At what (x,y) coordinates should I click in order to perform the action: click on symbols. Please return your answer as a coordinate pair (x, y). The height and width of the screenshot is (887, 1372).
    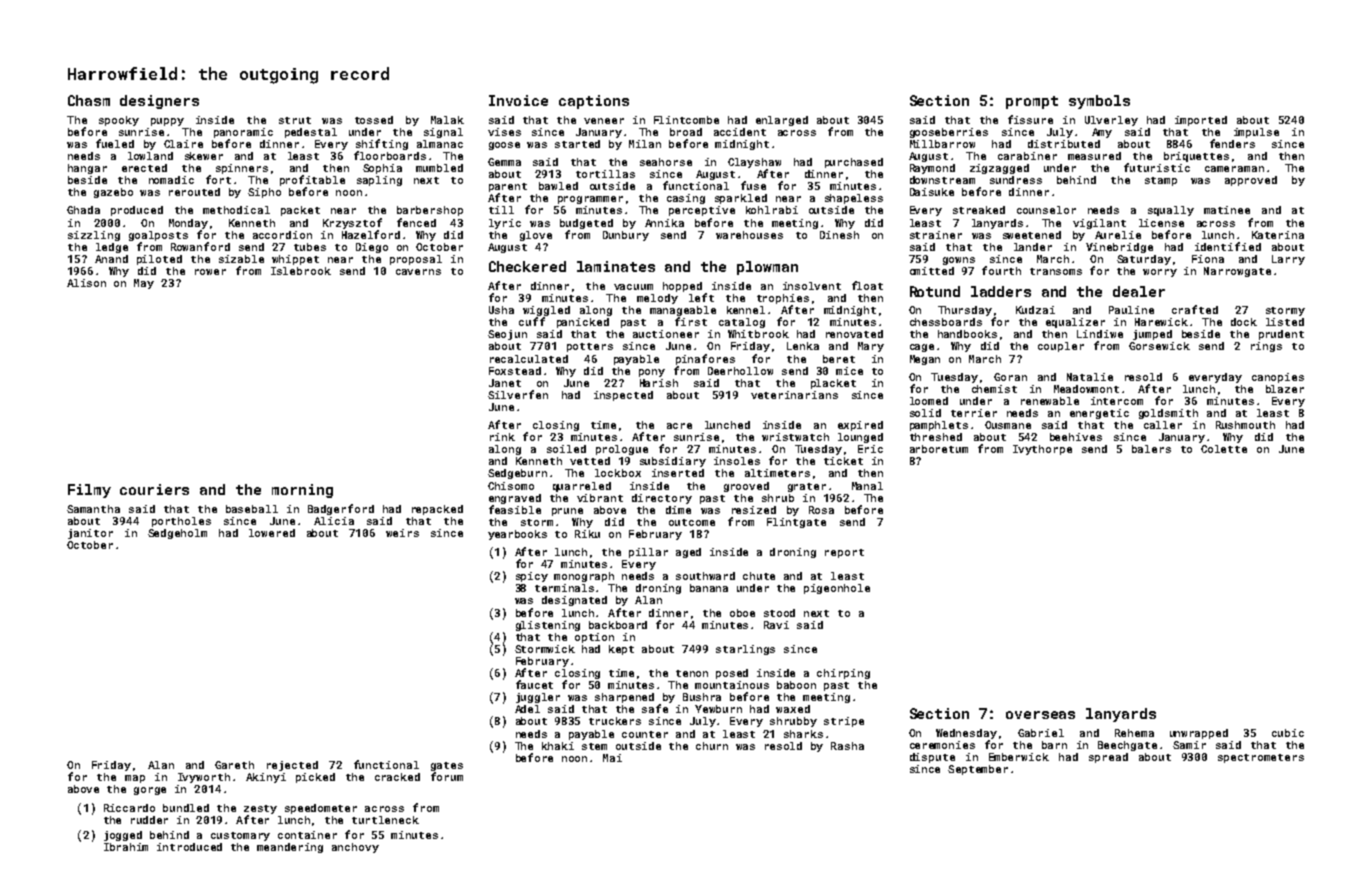
    Looking at the image, I should click on (1099, 102).
